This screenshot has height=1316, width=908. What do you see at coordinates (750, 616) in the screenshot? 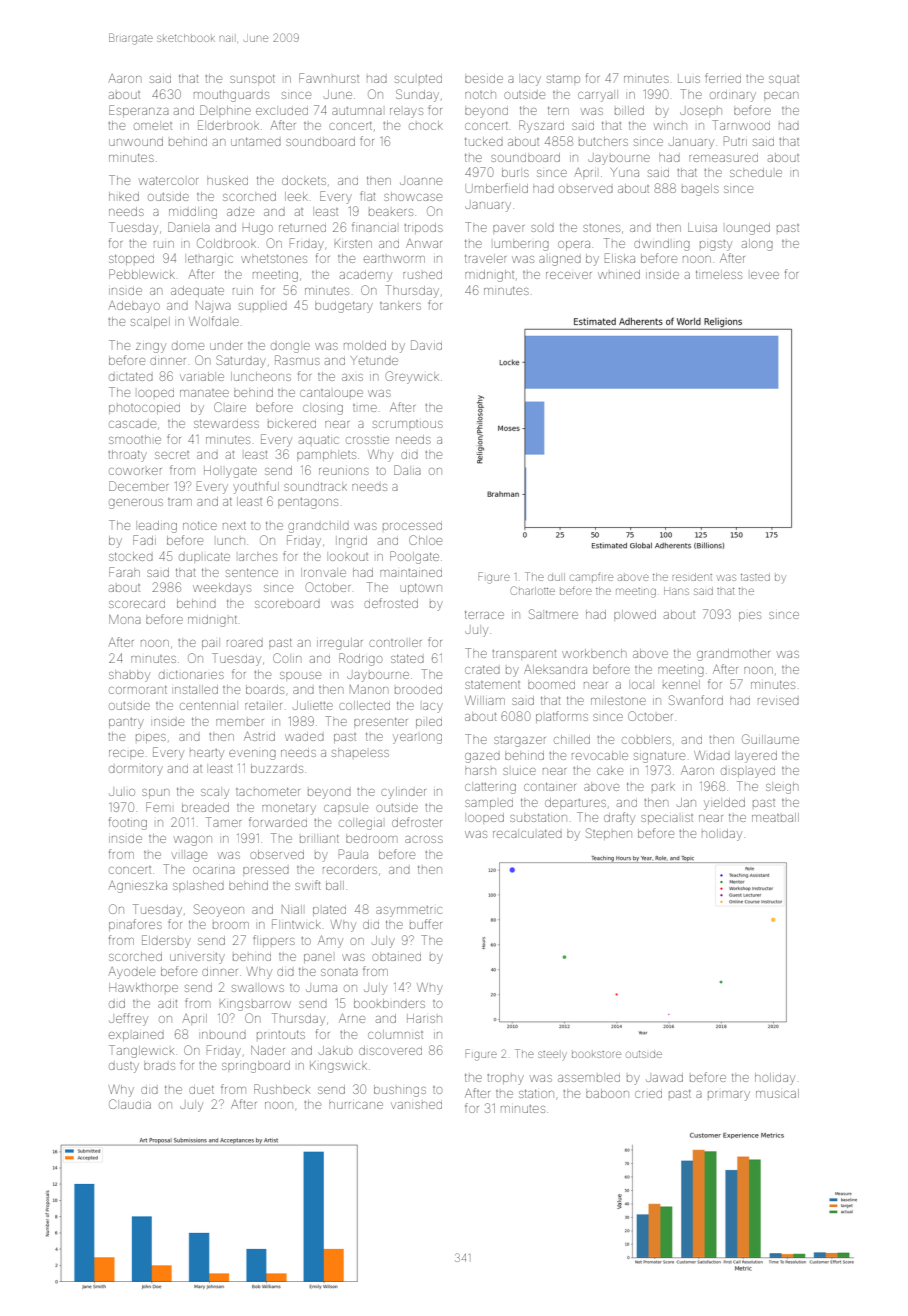
I see `pies` at bounding box center [750, 616].
